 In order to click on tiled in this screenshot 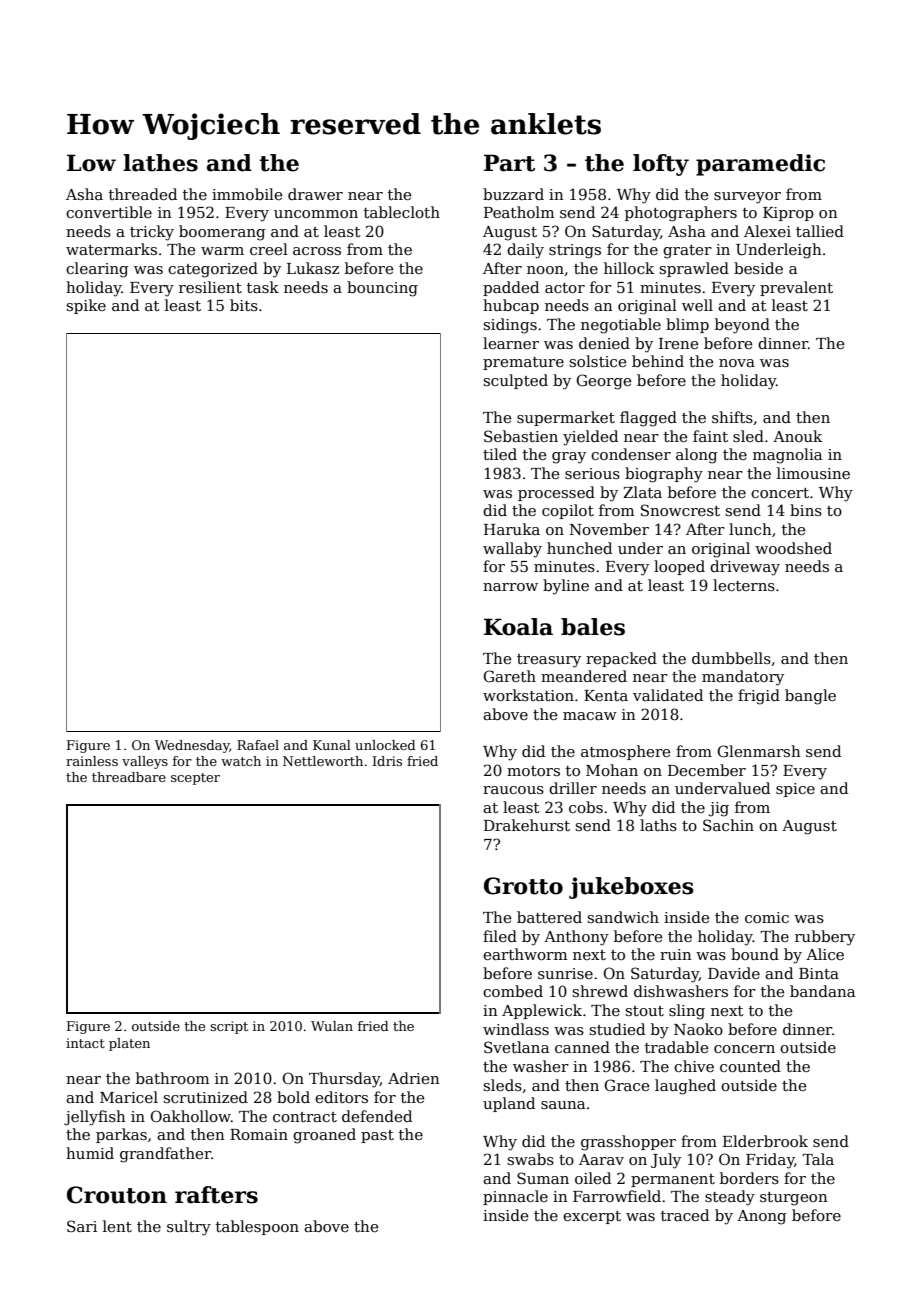, I will do `click(500, 454)`.
